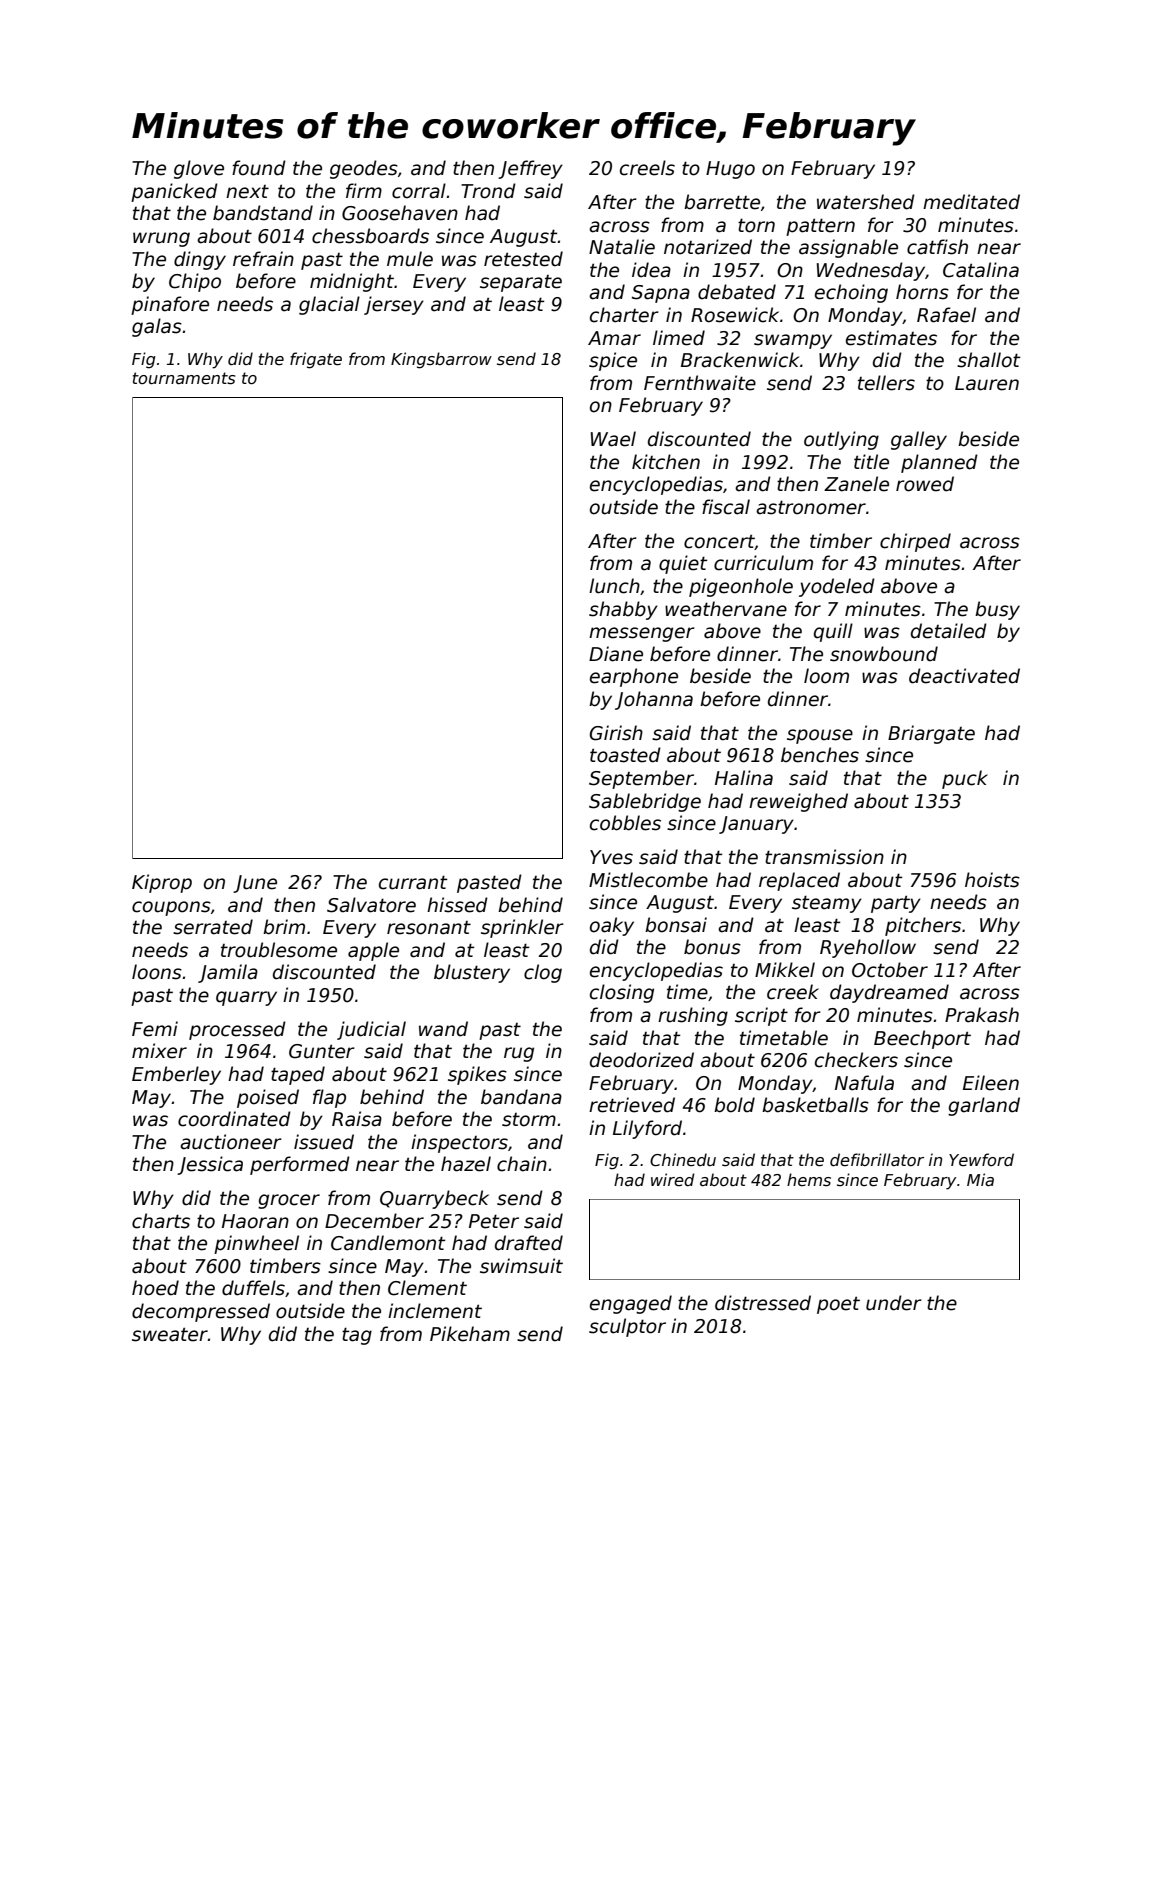 This screenshot has width=1152, height=1897. I want to click on firm, so click(364, 190).
